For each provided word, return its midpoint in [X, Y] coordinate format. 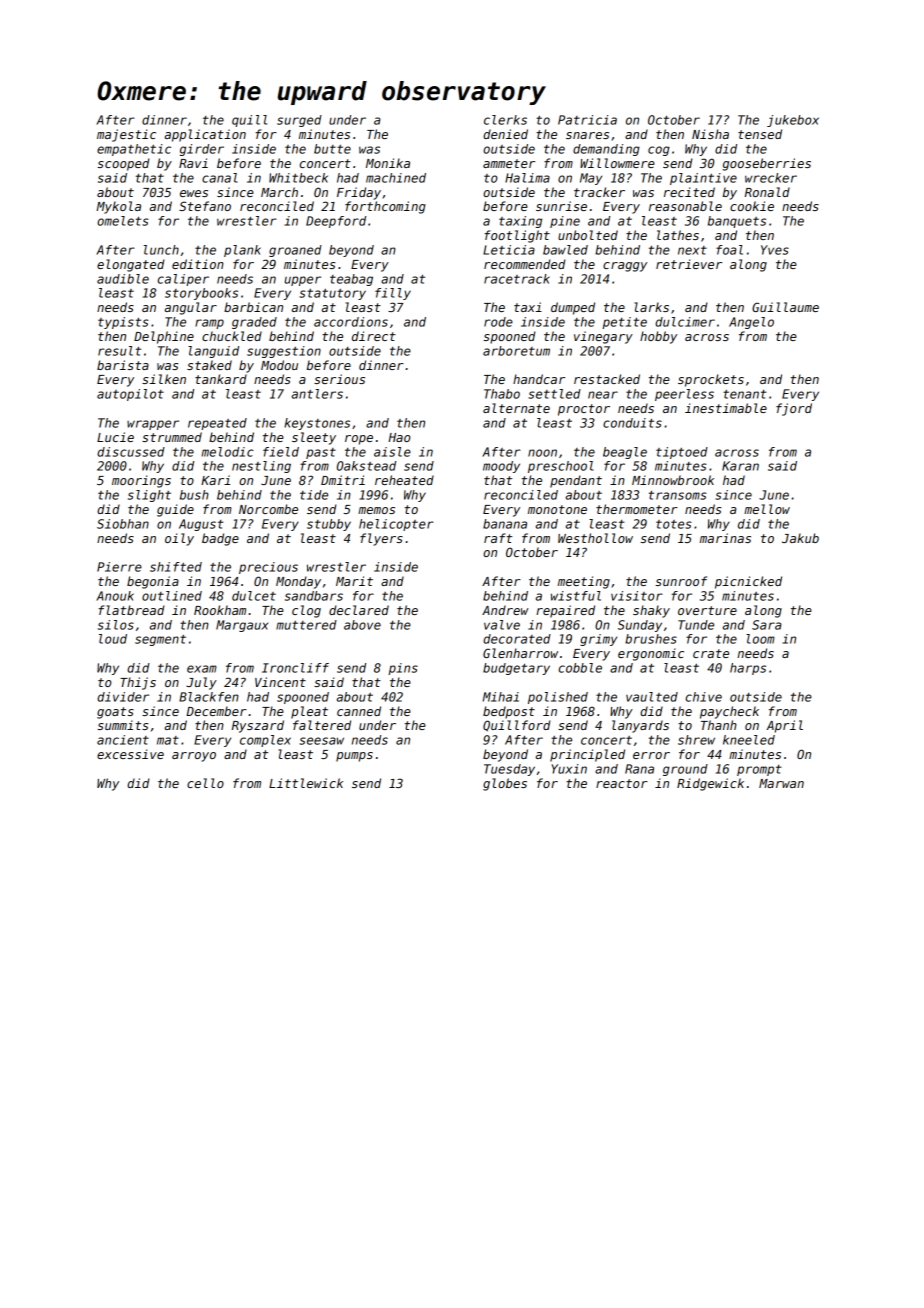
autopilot [130, 395]
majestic [126, 135]
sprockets [711, 380]
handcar [539, 379]
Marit [354, 581]
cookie [752, 206]
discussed [131, 452]
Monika [388, 163]
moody [501, 467]
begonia [153, 582]
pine [565, 222]
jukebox [793, 121]
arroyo [194, 757]
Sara [767, 625]
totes [674, 524]
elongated [130, 265]
